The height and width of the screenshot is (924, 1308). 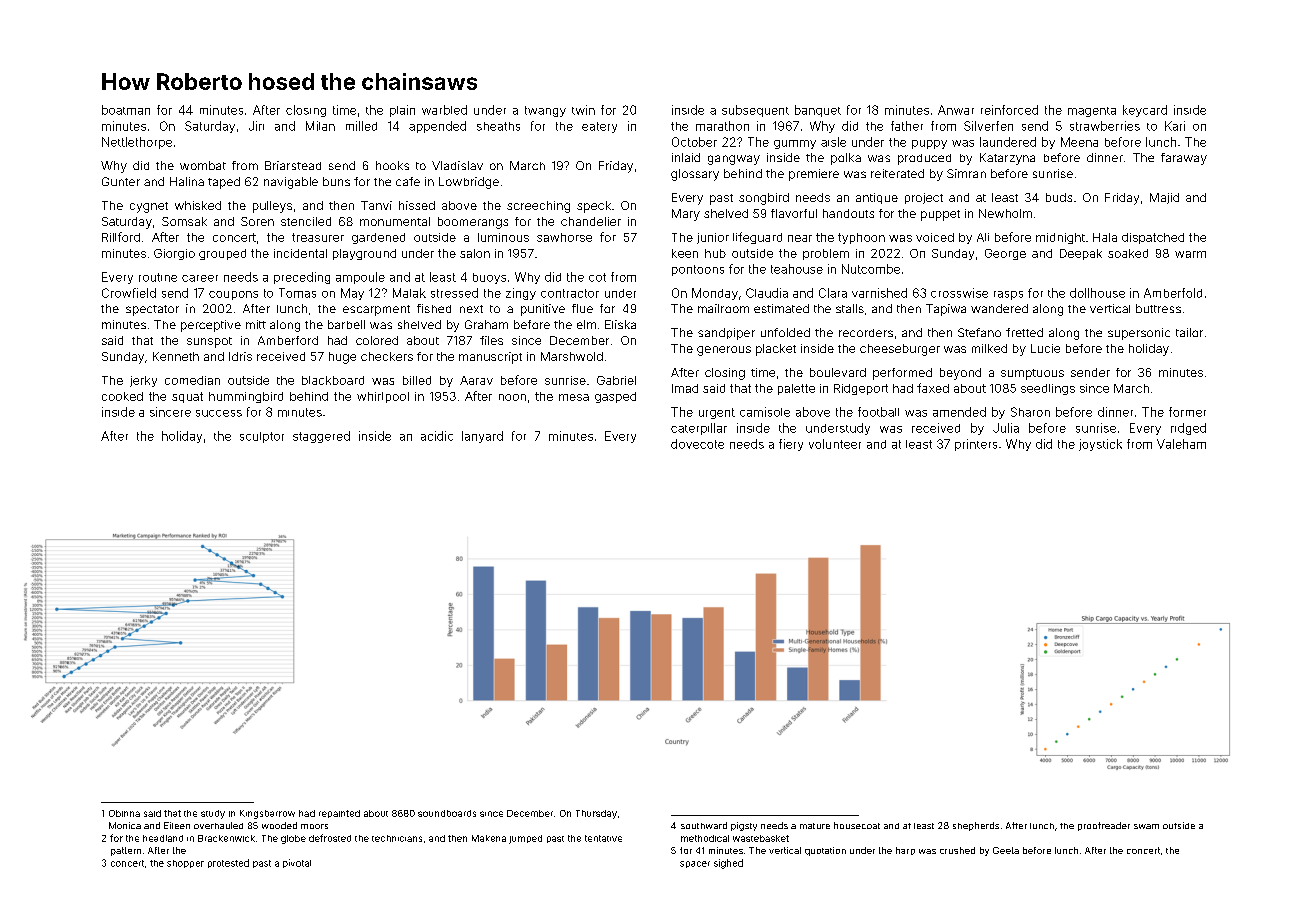 What do you see at coordinates (976, 826) in the screenshot?
I see `shepherds` at bounding box center [976, 826].
